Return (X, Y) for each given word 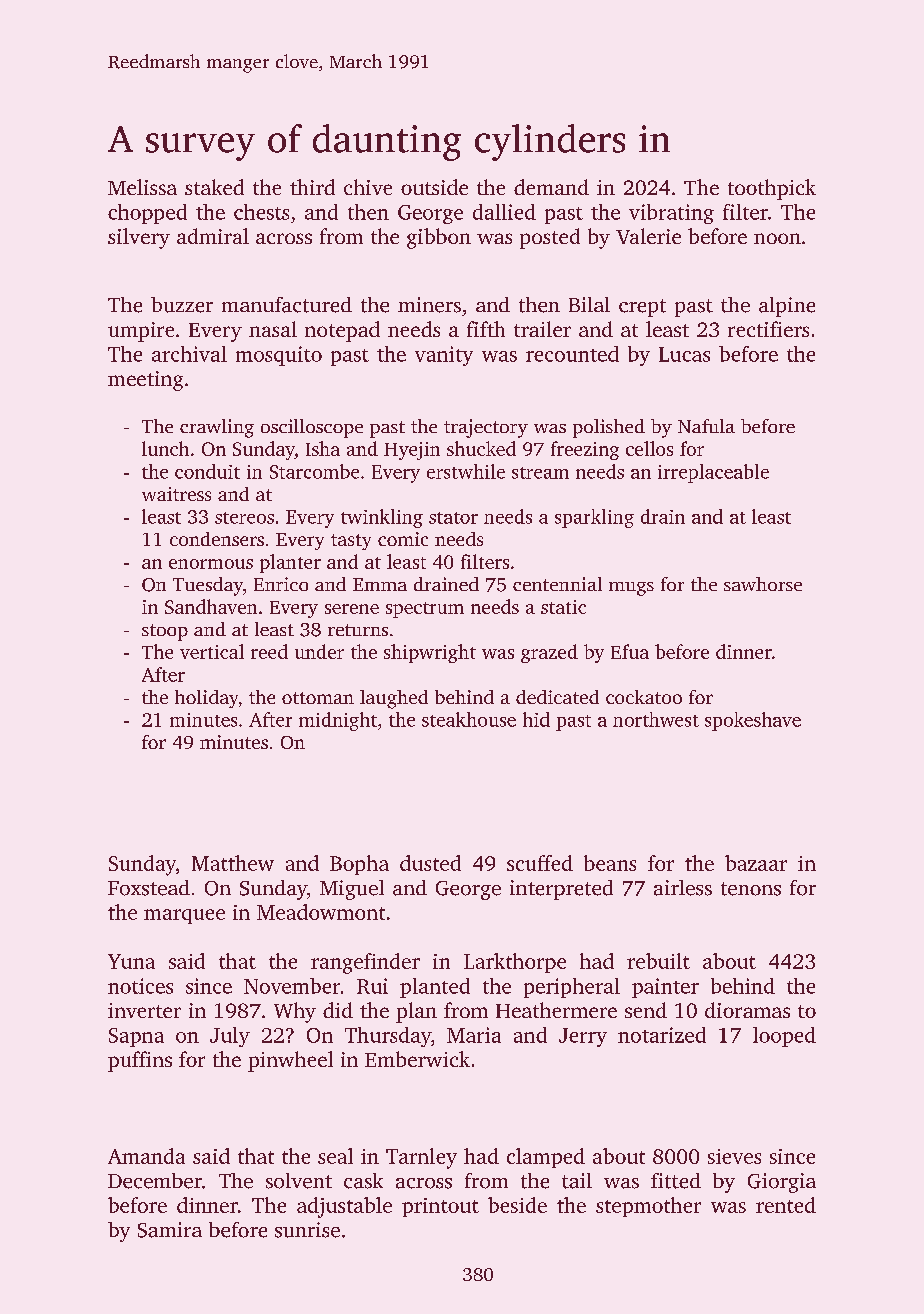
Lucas (684, 354)
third (312, 187)
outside (434, 187)
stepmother (648, 1207)
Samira (170, 1230)
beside (517, 1205)
